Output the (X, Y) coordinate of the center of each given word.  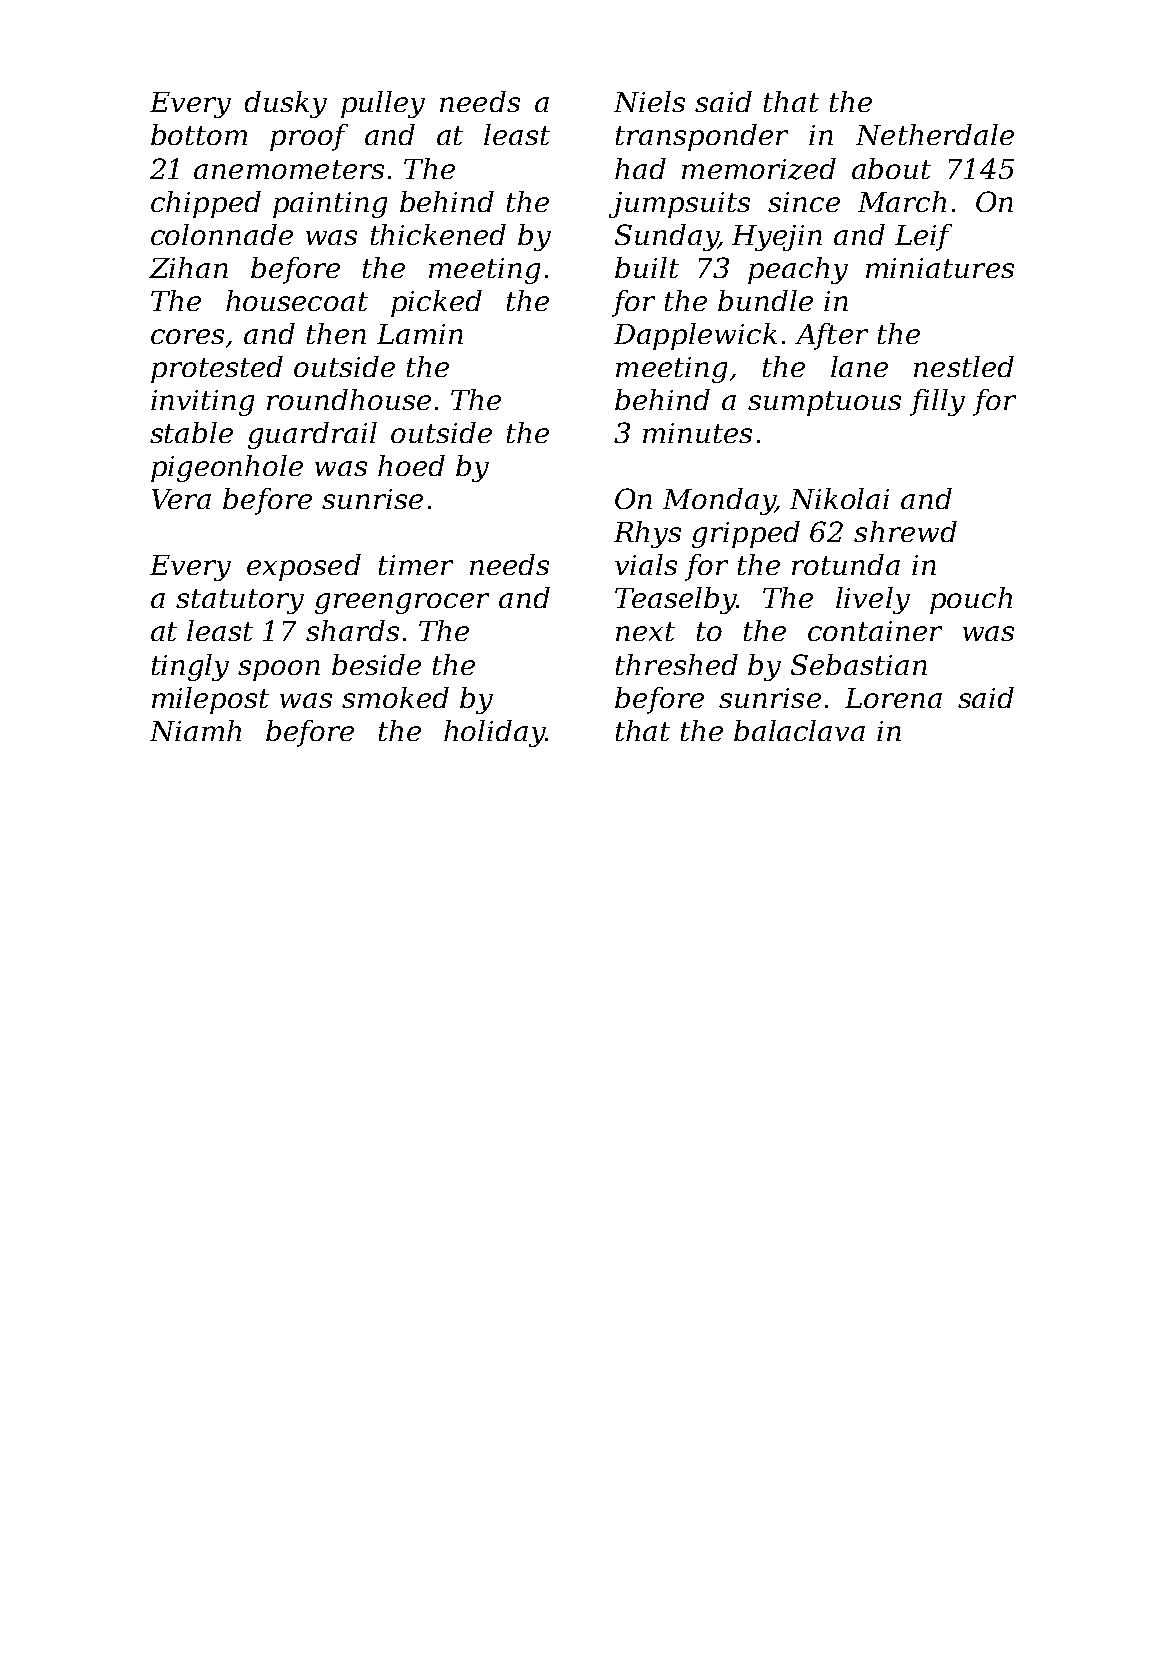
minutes (697, 433)
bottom (199, 134)
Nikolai (839, 498)
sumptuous (824, 403)
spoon (279, 670)
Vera (181, 499)
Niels (649, 101)
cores (187, 336)
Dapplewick (695, 336)
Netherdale (935, 134)
